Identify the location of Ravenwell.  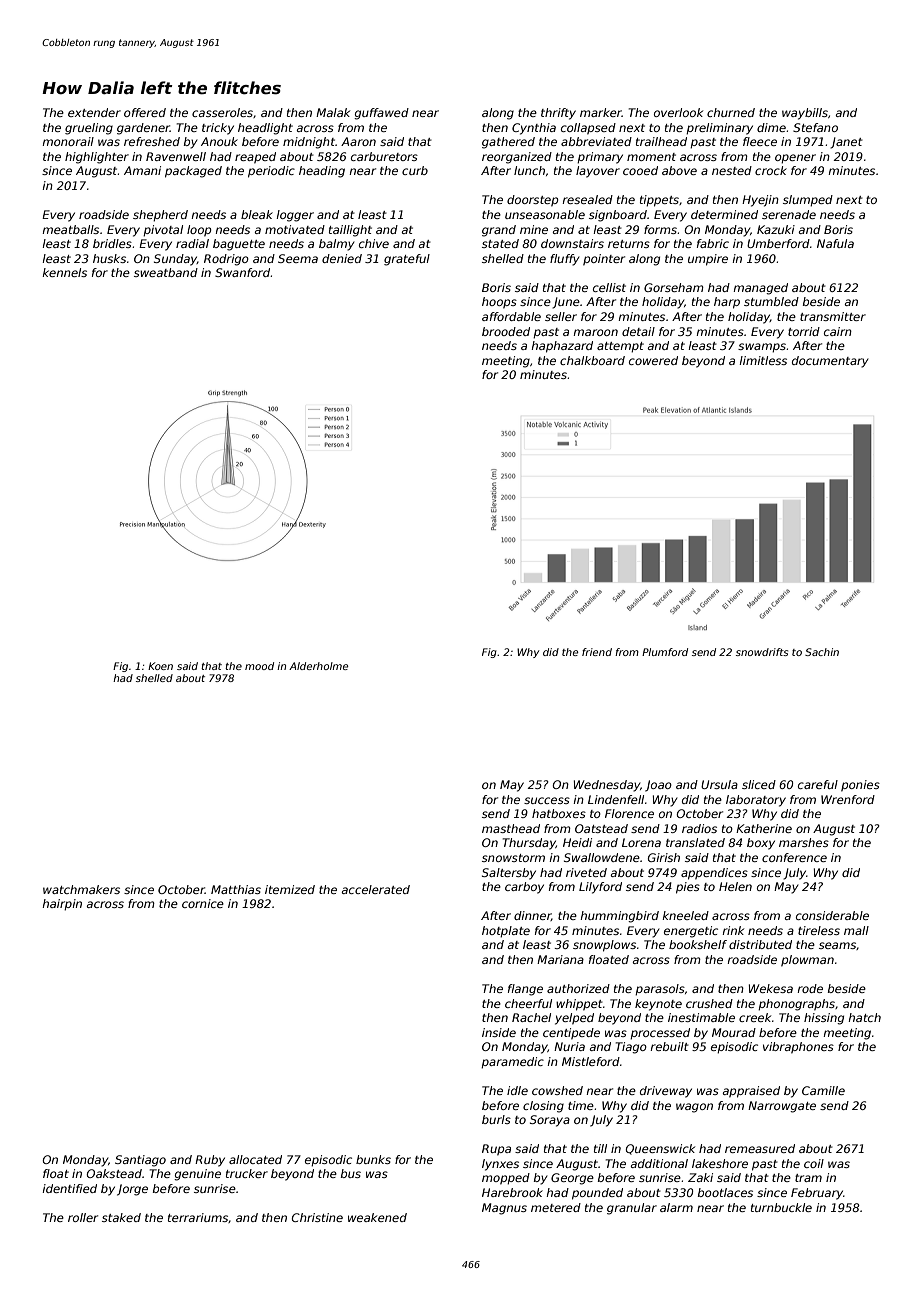
(176, 156).
